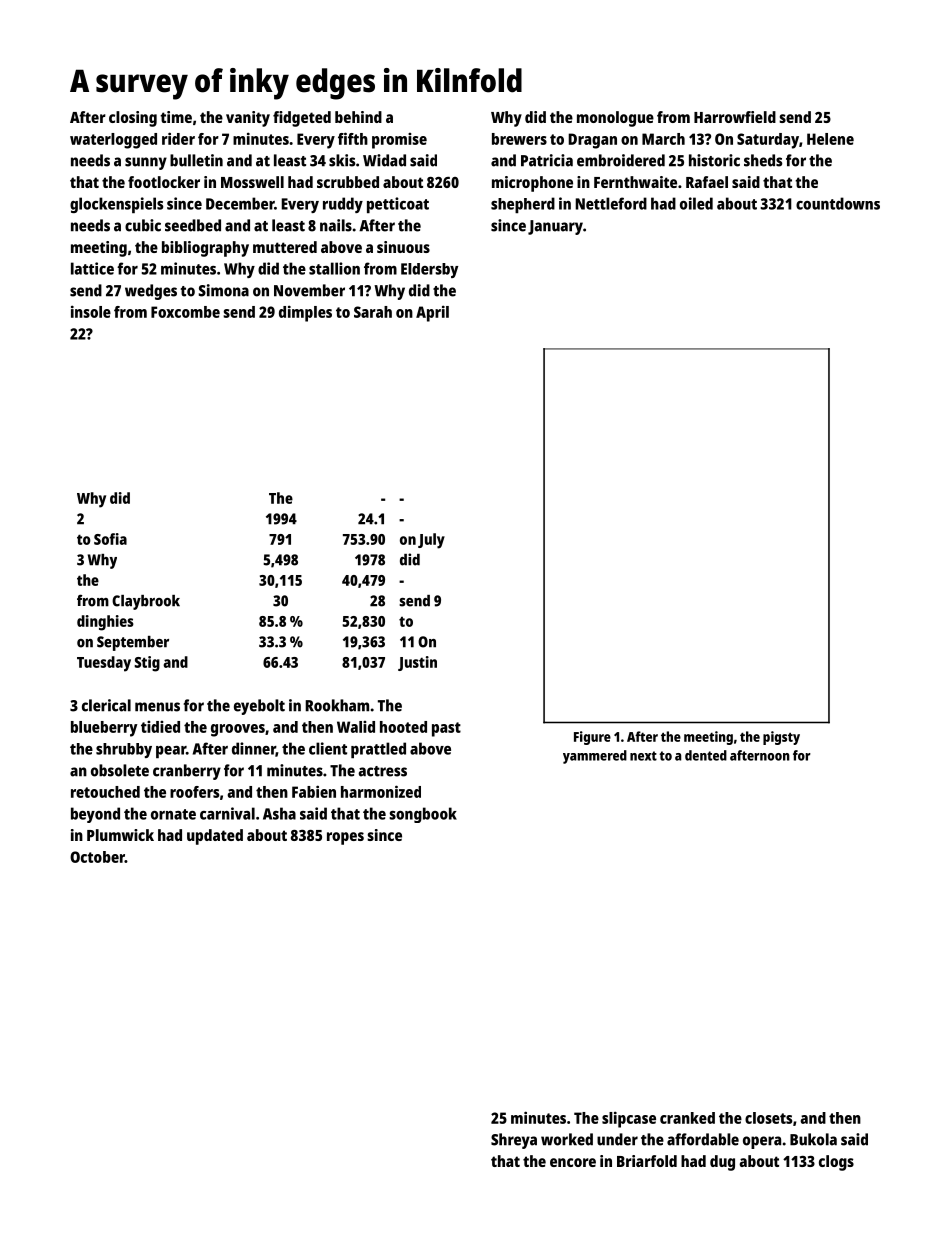  What do you see at coordinates (110, 539) in the screenshot?
I see `Sofia` at bounding box center [110, 539].
